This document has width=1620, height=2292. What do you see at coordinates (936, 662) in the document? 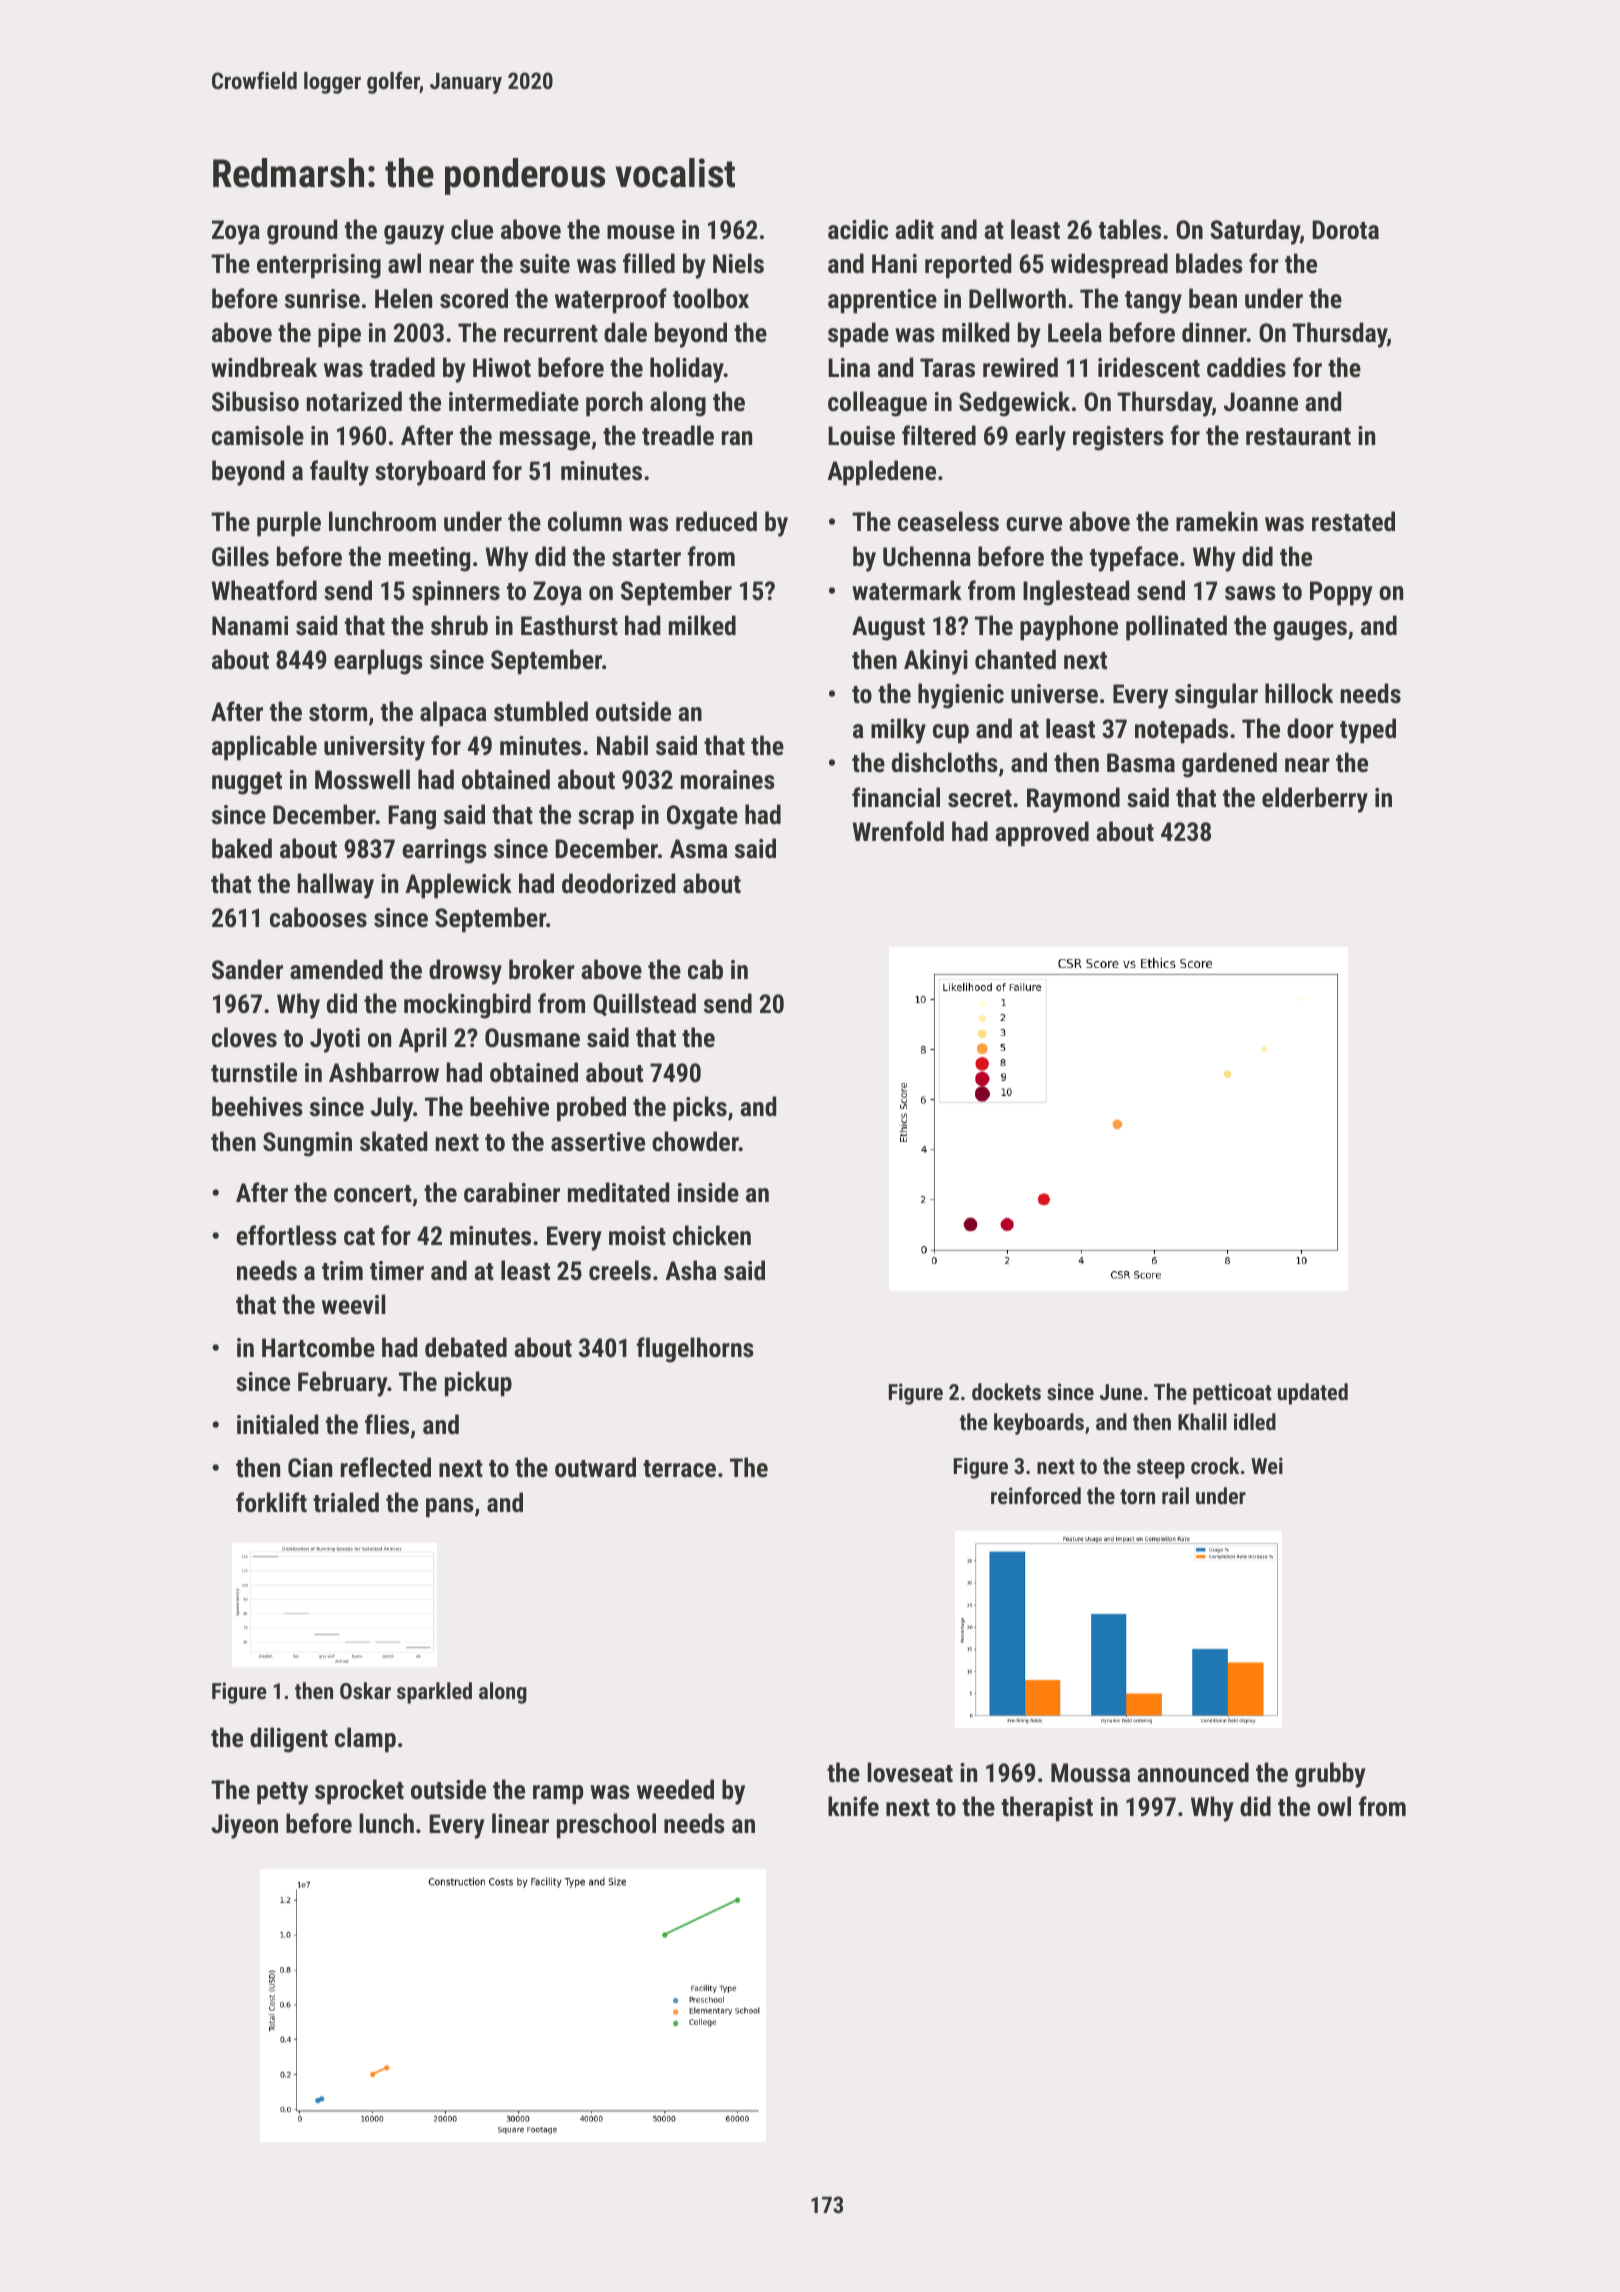
I see `Akinyi` at bounding box center [936, 662].
